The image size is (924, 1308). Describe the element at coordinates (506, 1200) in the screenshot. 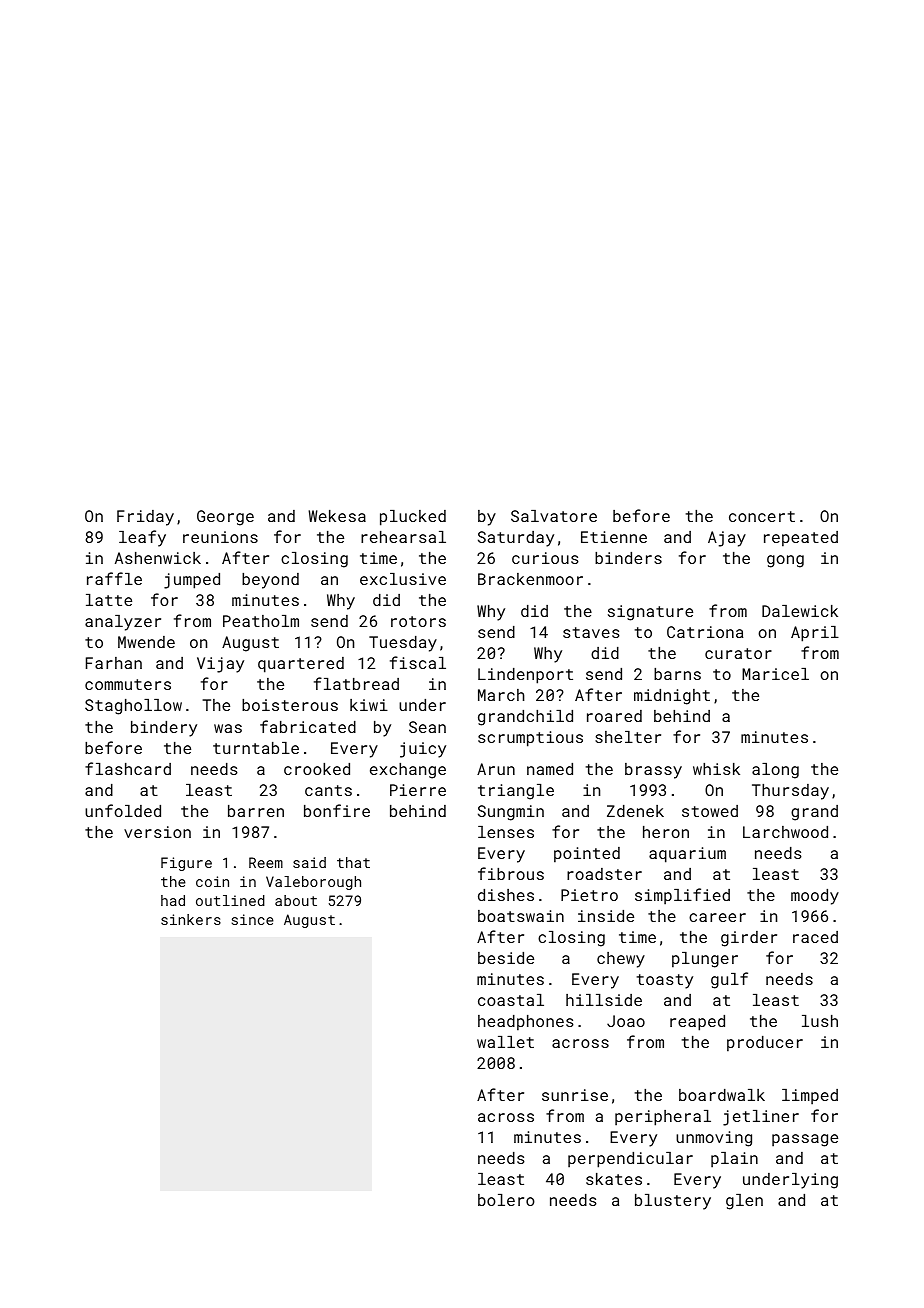

I see `bolero` at that location.
